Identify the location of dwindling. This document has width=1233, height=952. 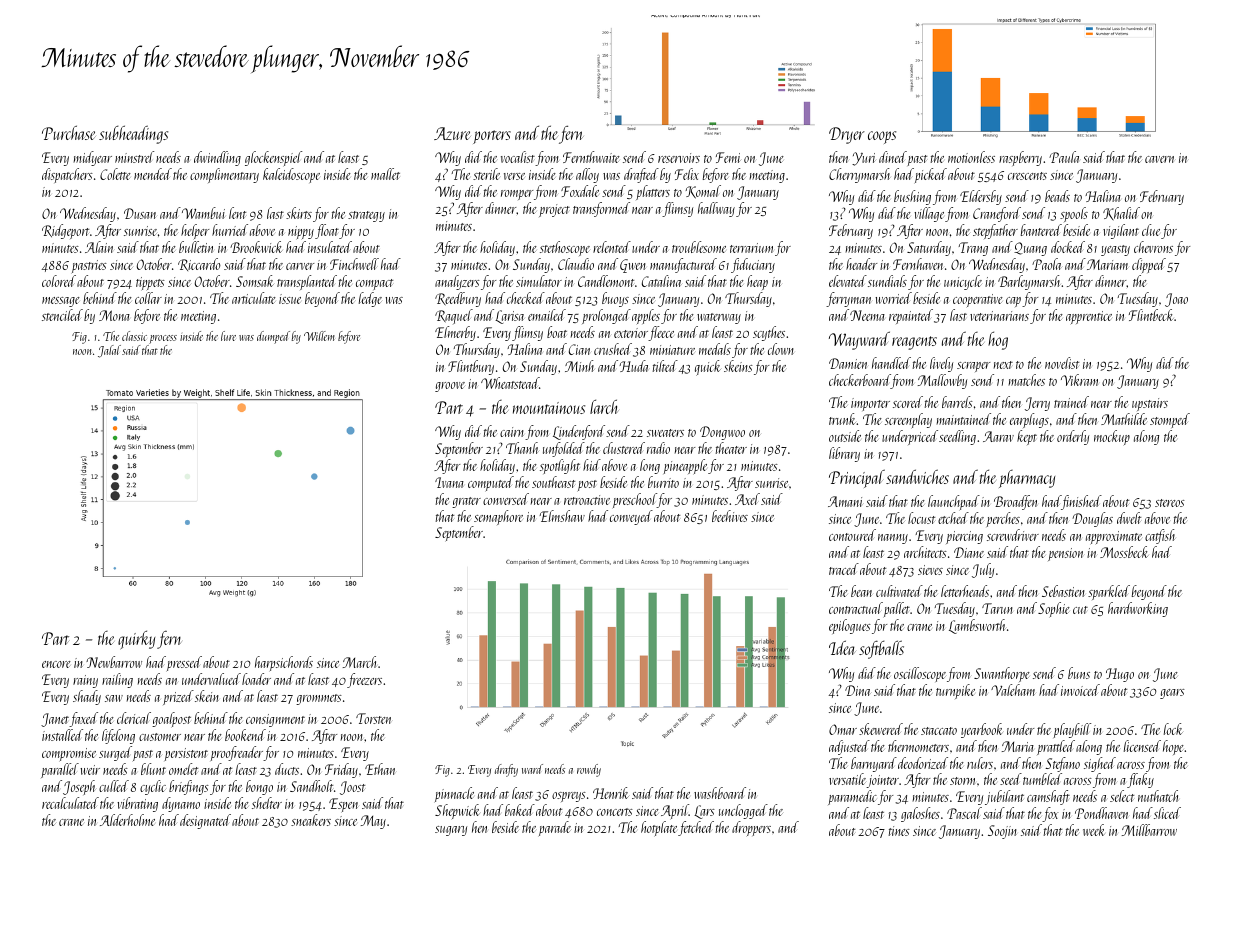
(217, 158).
